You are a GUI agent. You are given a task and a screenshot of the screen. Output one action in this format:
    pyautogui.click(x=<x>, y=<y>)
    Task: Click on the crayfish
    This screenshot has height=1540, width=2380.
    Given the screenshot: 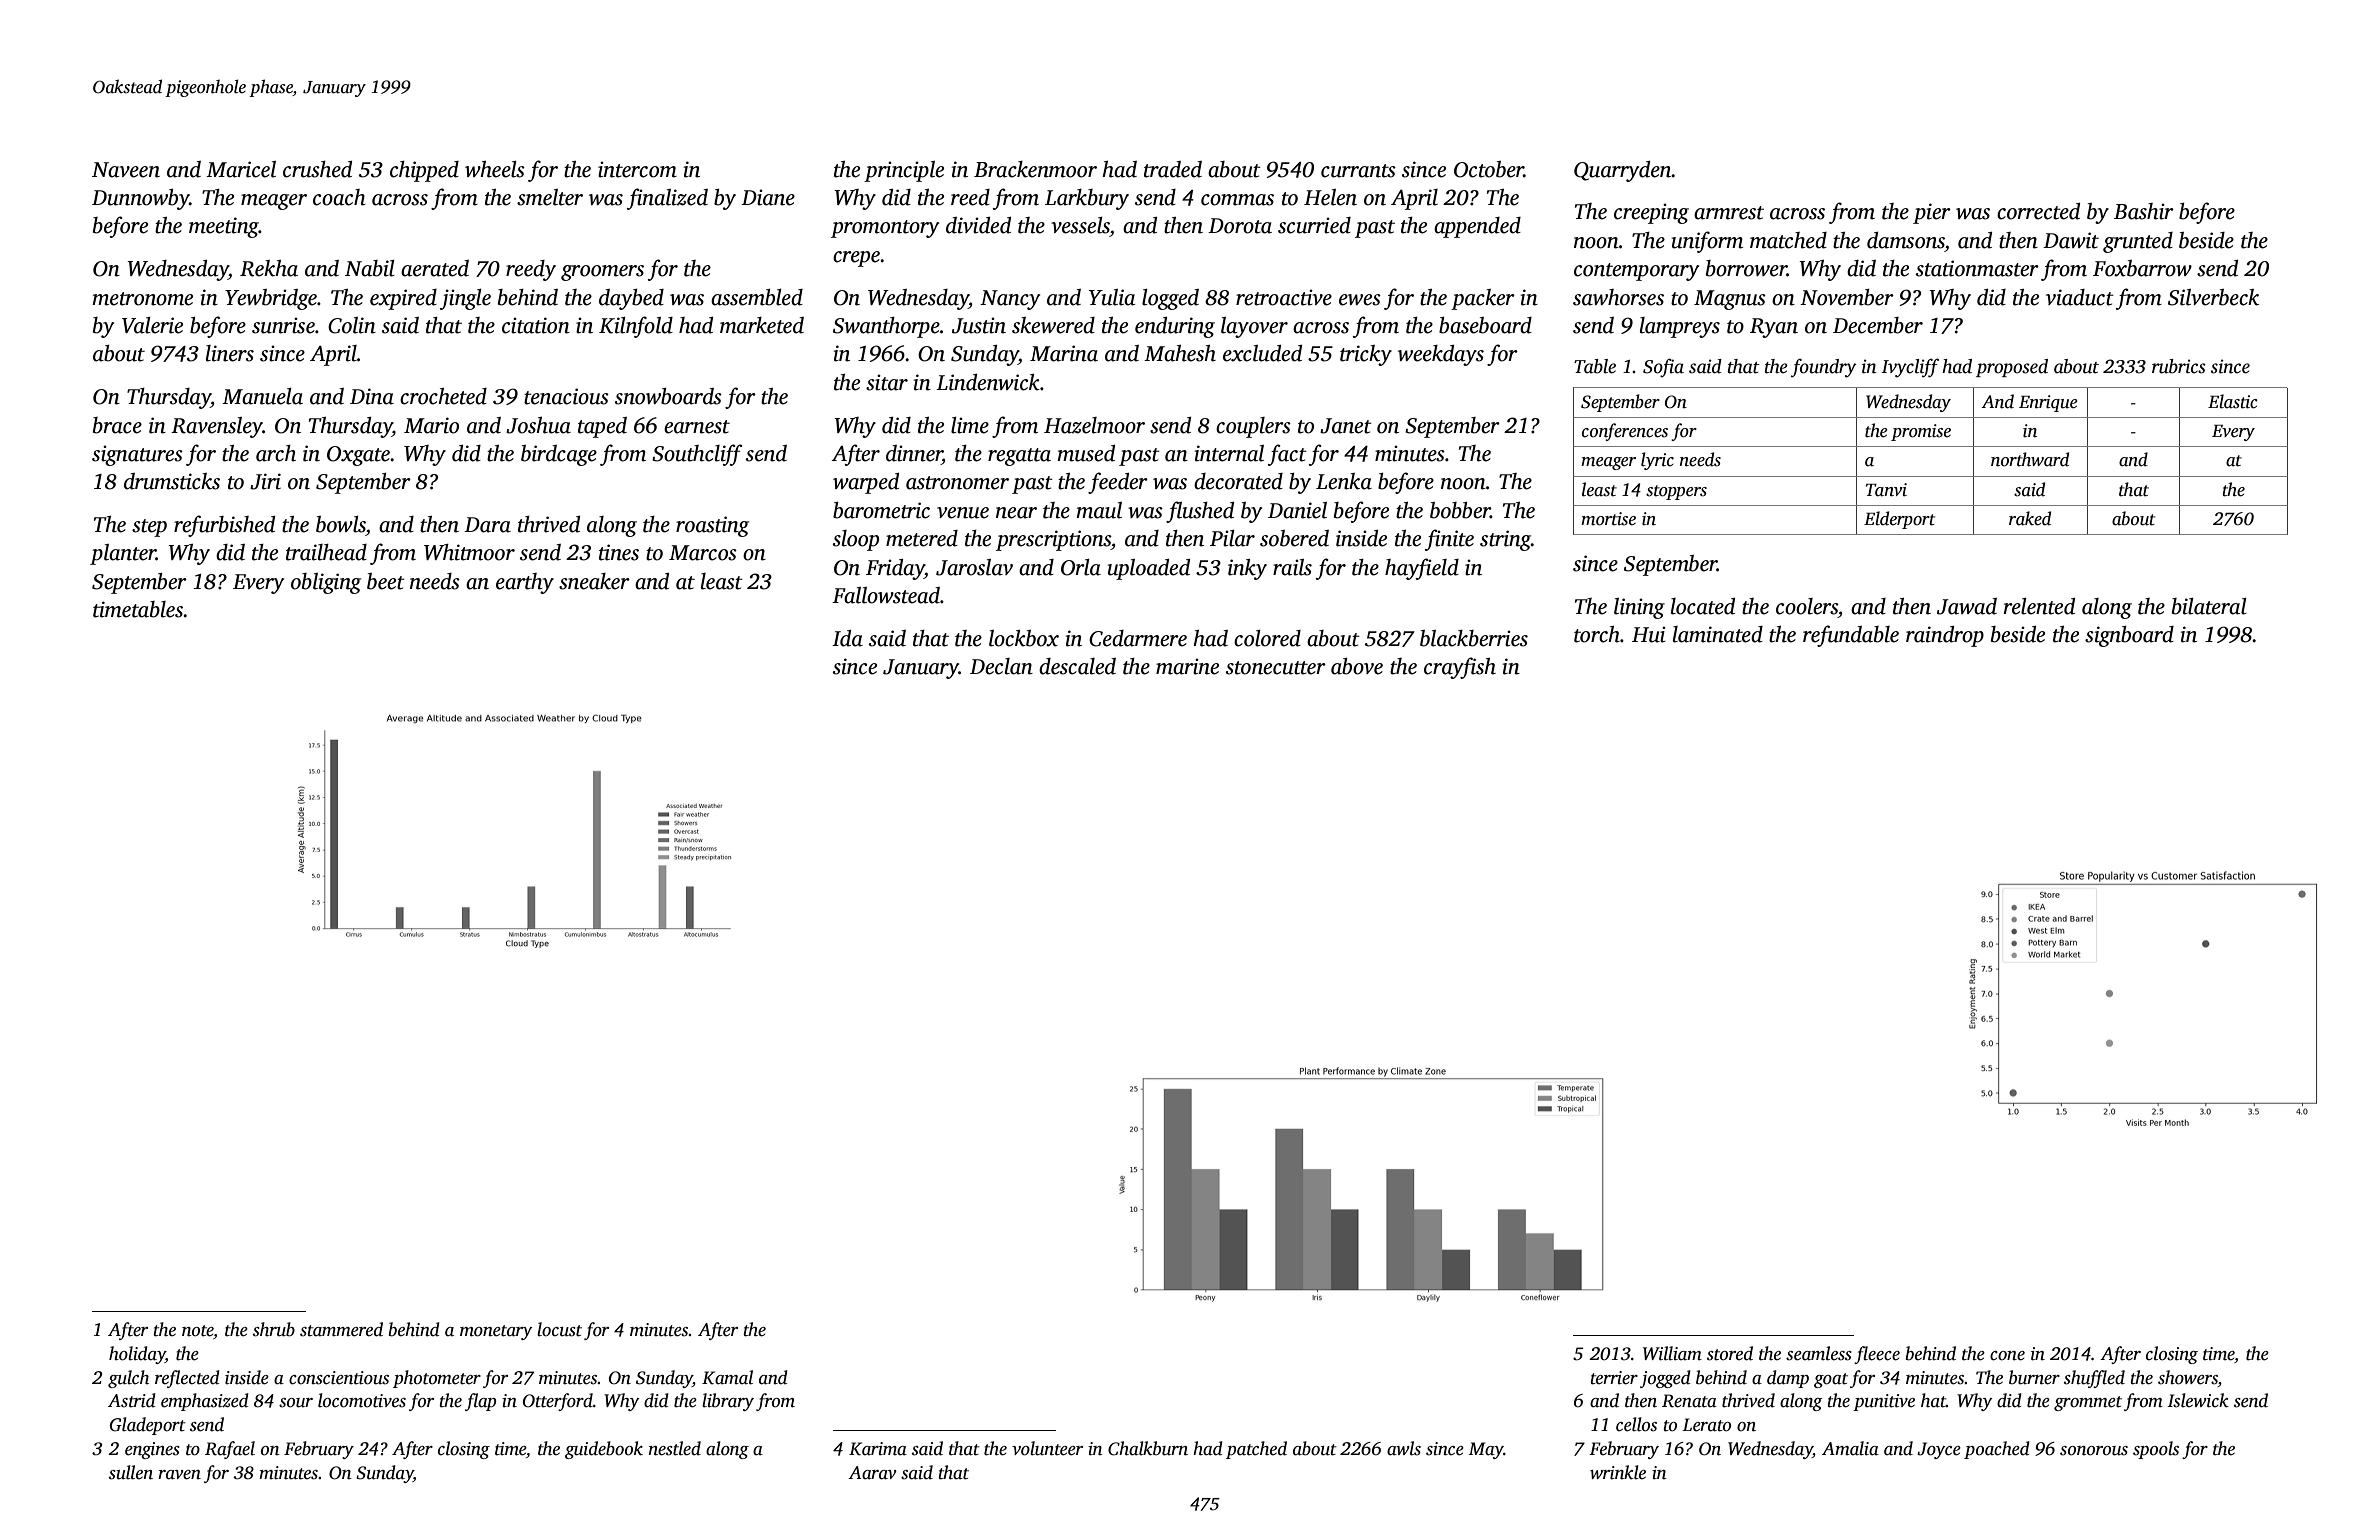 What is the action you would take?
    pyautogui.click(x=1460, y=668)
